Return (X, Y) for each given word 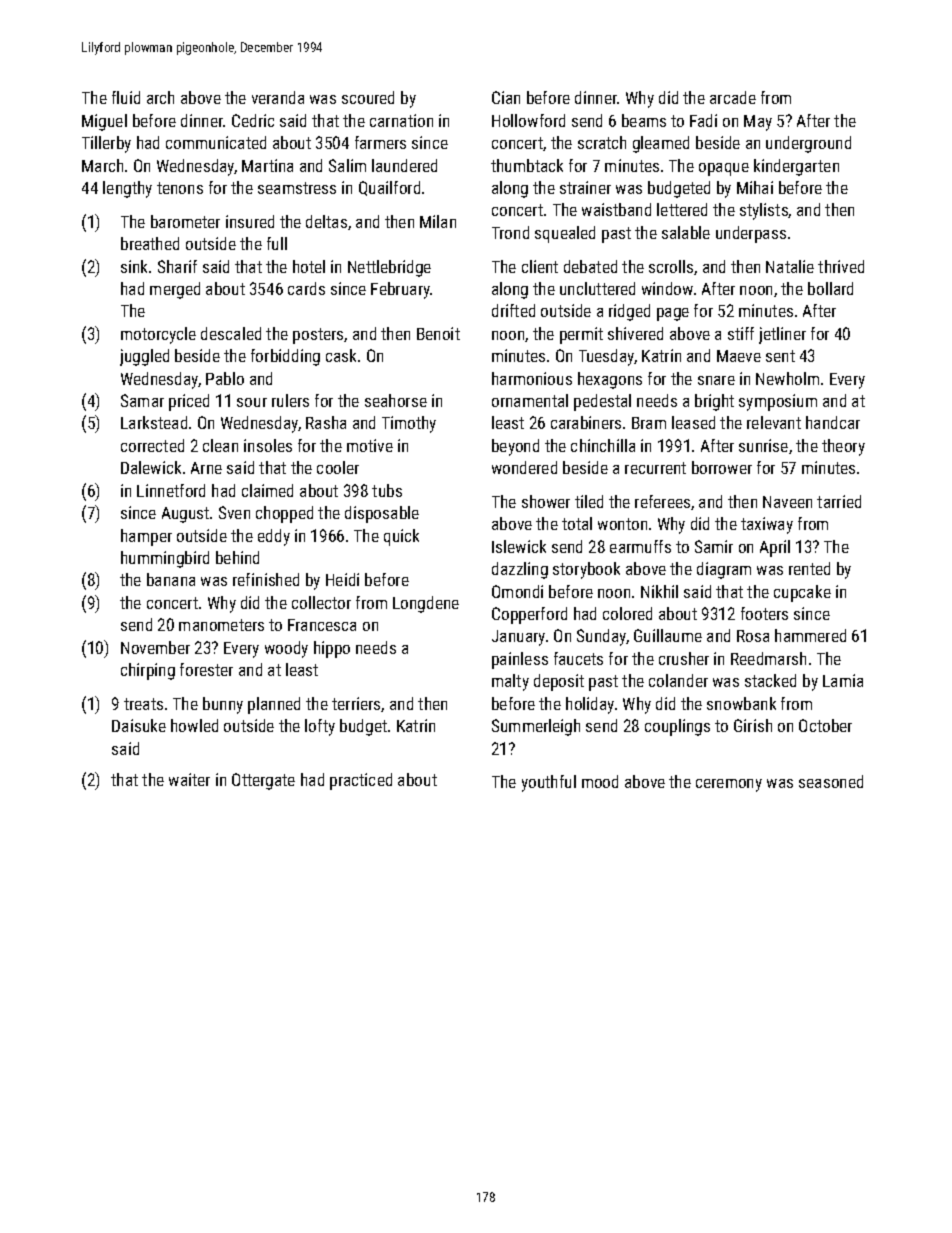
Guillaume (668, 635)
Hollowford (528, 120)
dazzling (520, 570)
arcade (733, 97)
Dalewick (151, 467)
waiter (189, 779)
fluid (126, 97)
